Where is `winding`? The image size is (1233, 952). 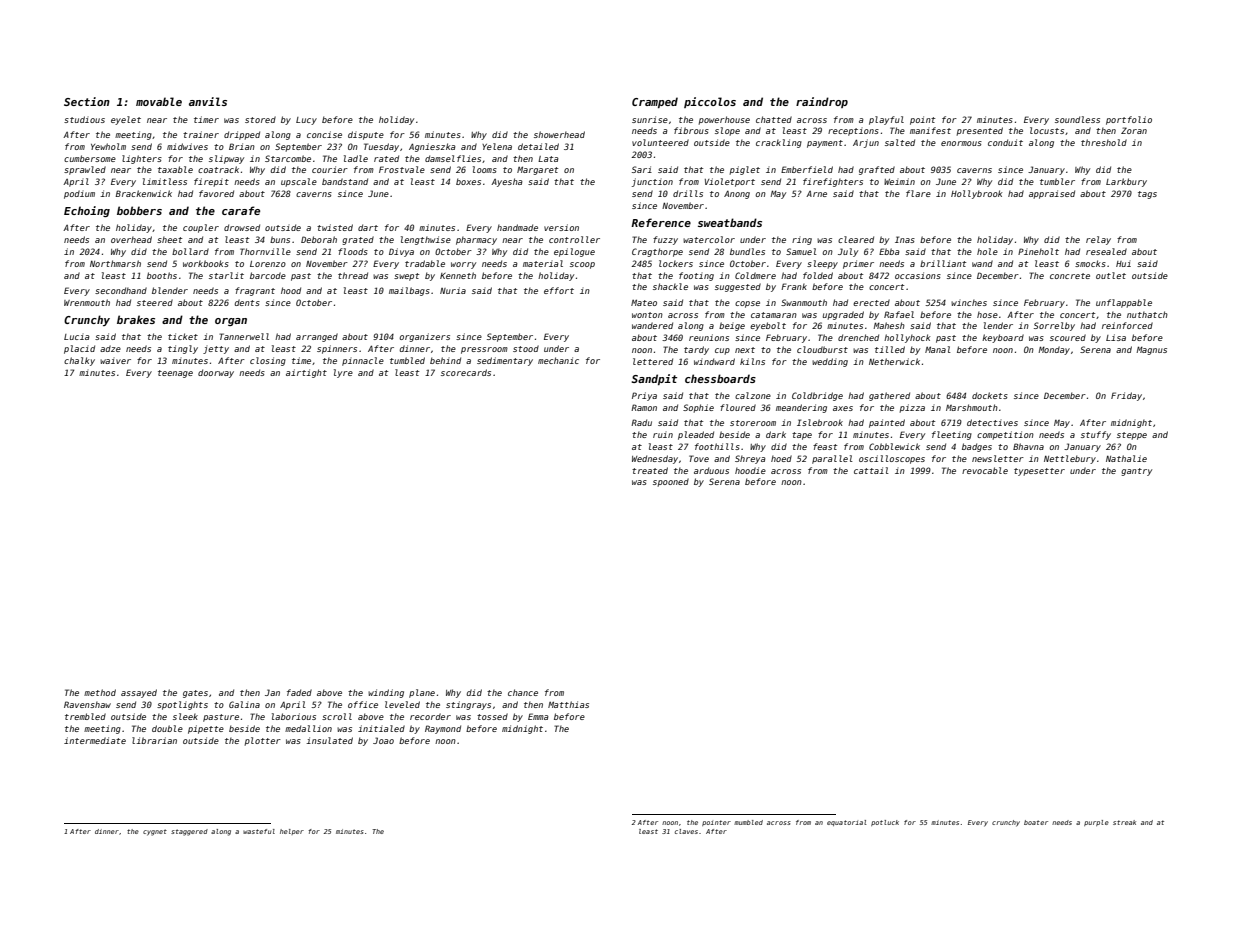 winding is located at coordinates (386, 693).
